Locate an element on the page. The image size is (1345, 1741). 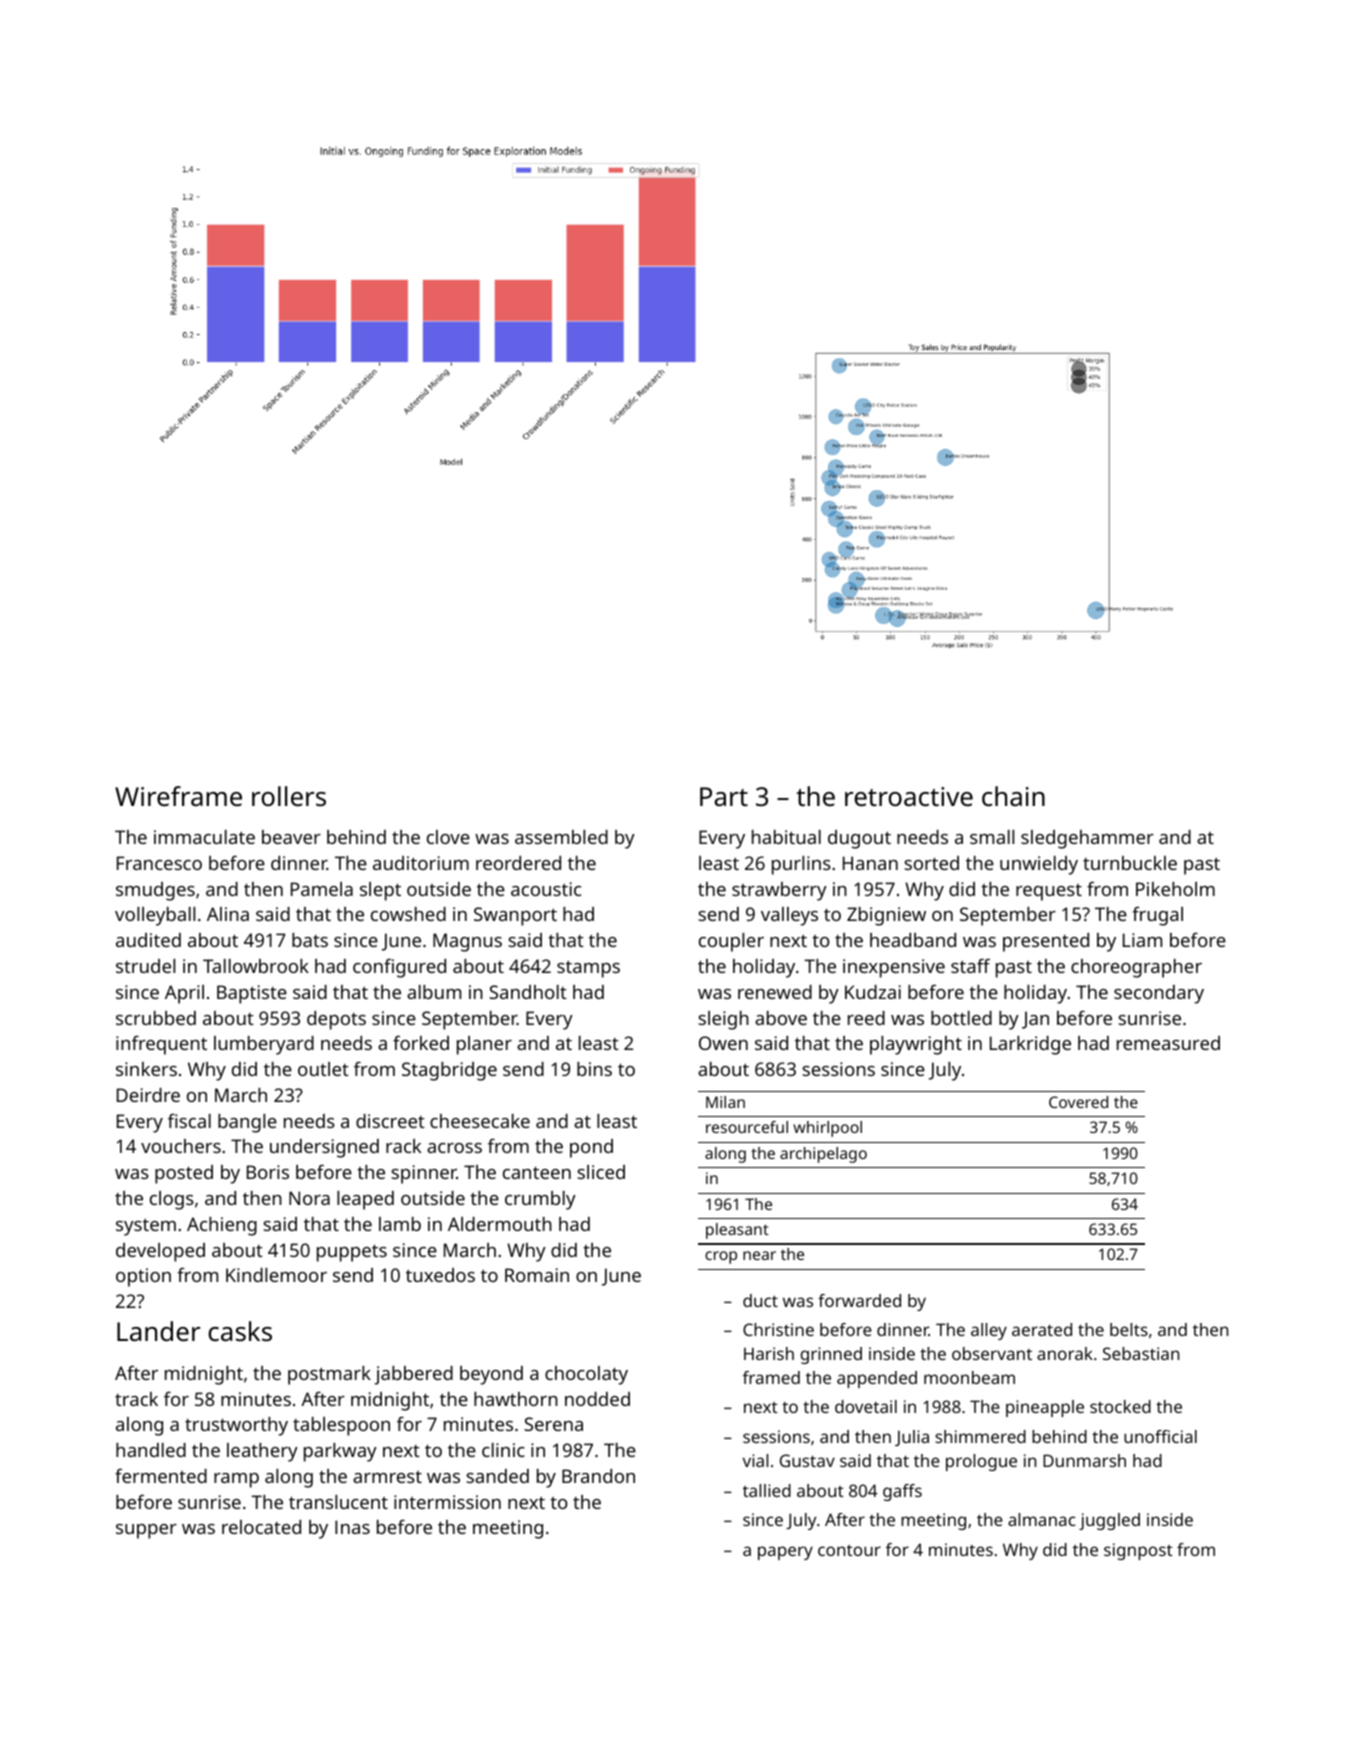
papery is located at coordinates (785, 1553).
